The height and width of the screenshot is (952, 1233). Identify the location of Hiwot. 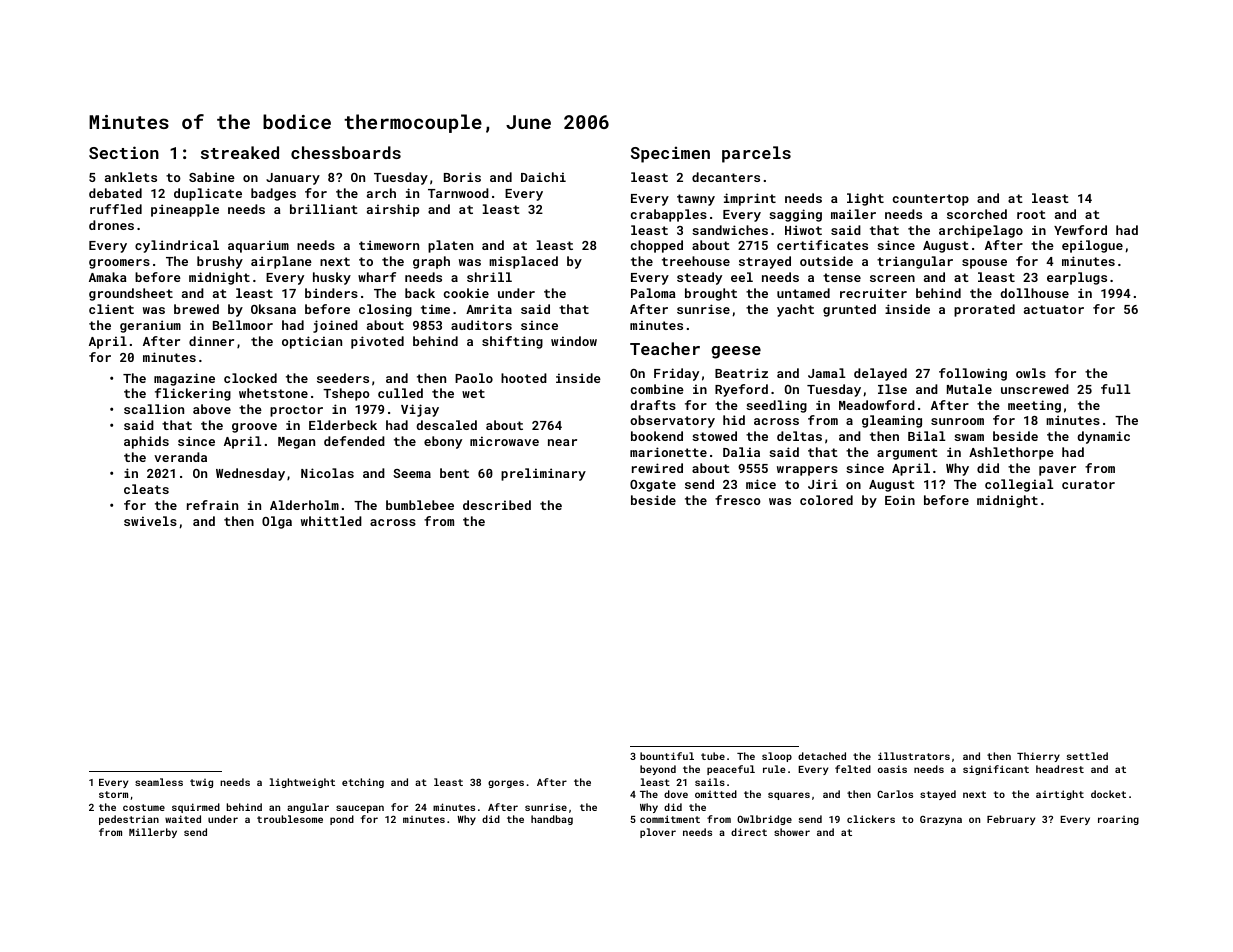
(803, 230).
